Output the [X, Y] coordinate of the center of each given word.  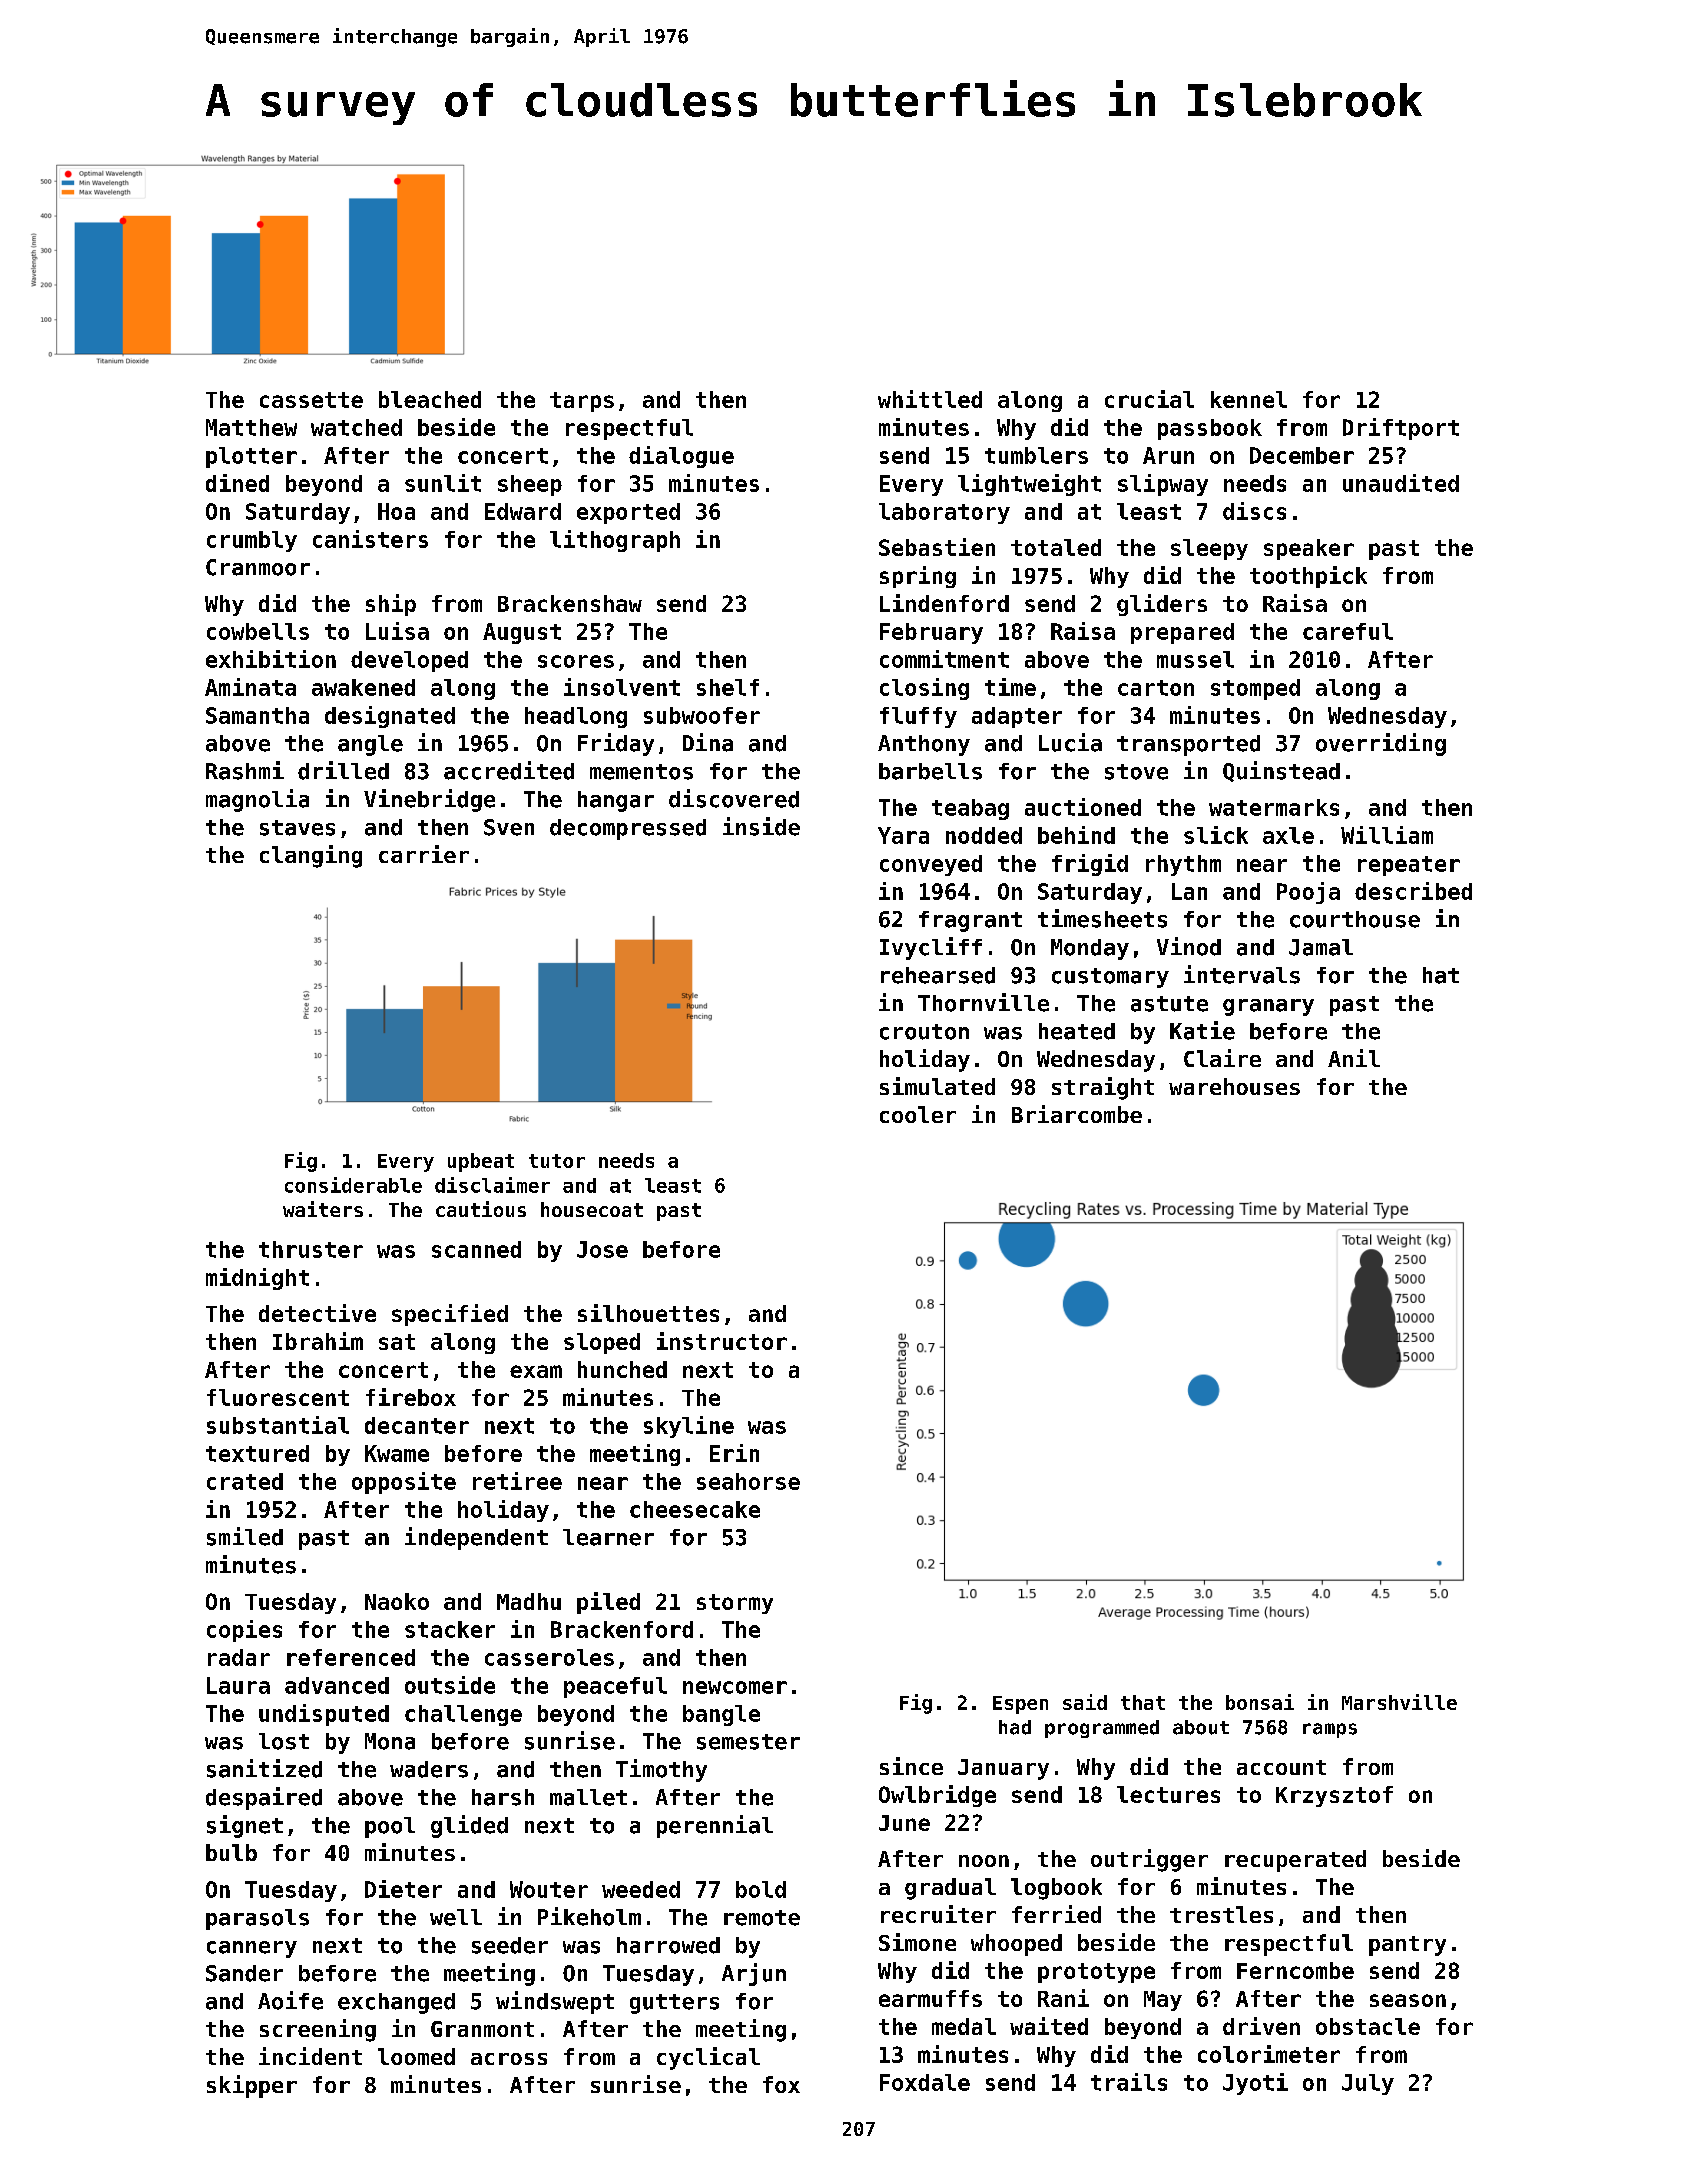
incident [310, 2056]
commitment [944, 659]
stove [1136, 772]
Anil [1354, 1058]
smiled [245, 1536]
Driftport [1401, 429]
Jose [602, 1249]
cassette [311, 400]
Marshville [1399, 1702]
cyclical [708, 2058]
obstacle [1368, 2026]
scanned [476, 1249]
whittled [930, 399]
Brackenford [622, 1629]
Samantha [257, 715]
